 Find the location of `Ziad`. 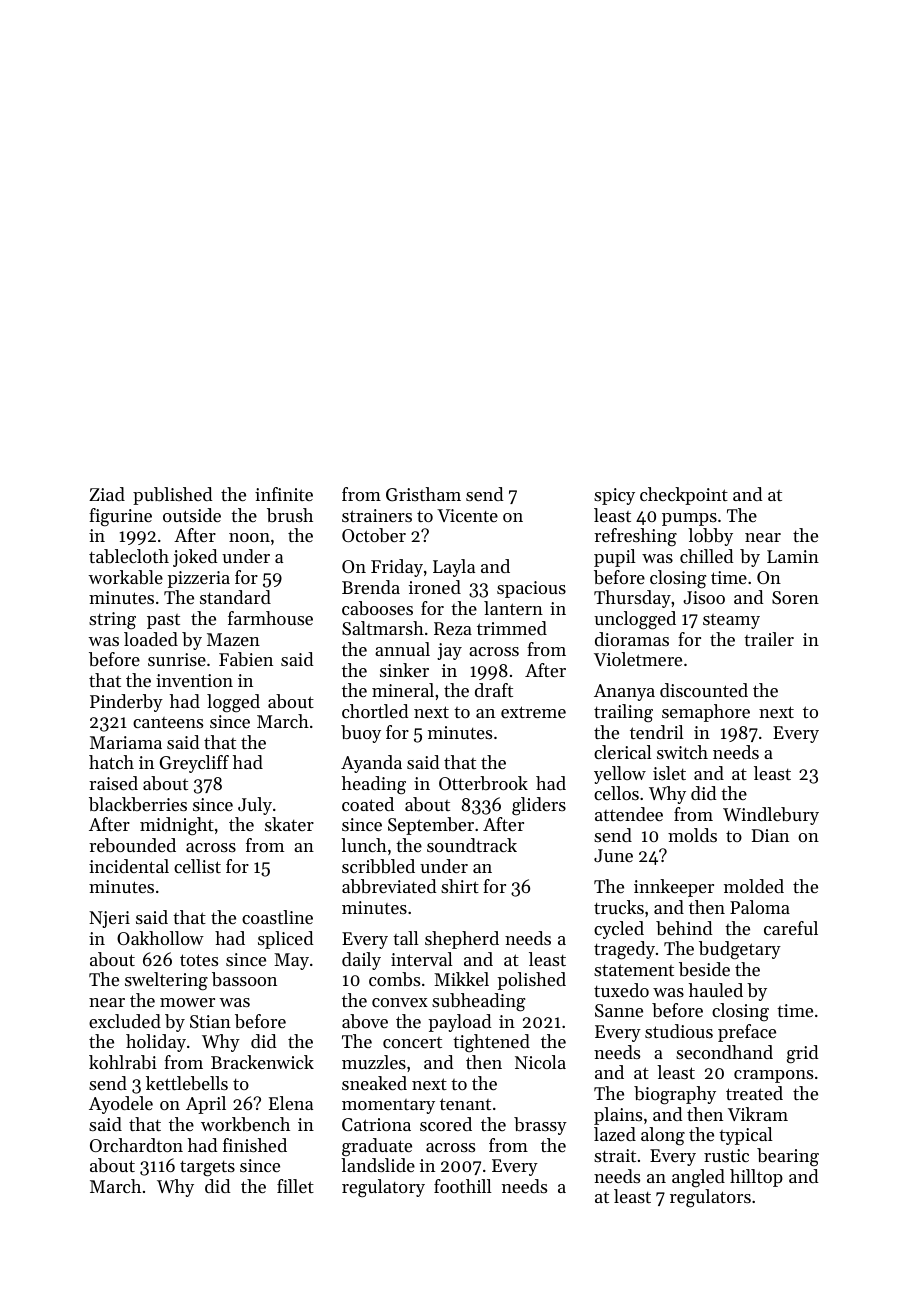

Ziad is located at coordinates (107, 494).
